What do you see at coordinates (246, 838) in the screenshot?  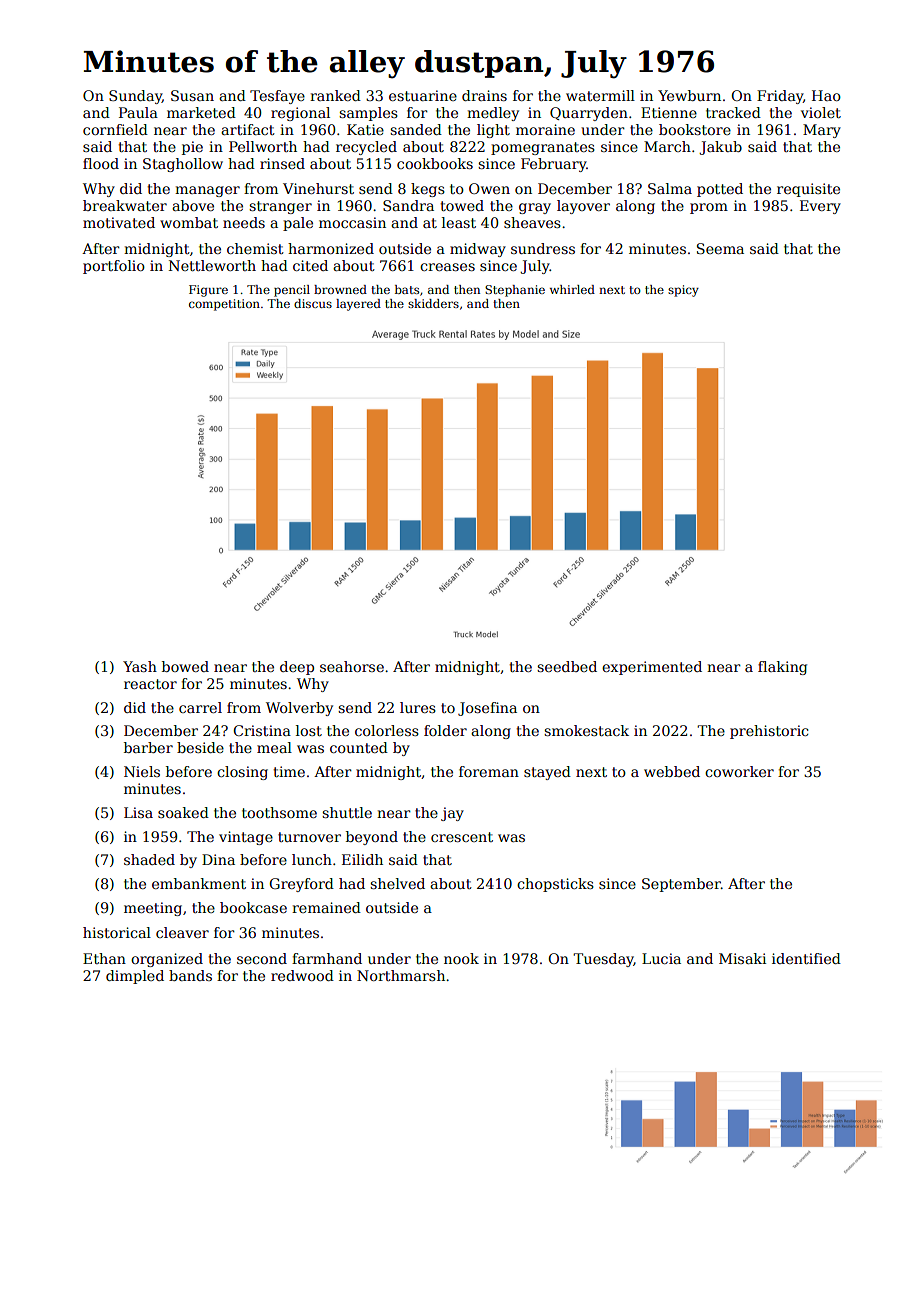 I see `vintage` at bounding box center [246, 838].
